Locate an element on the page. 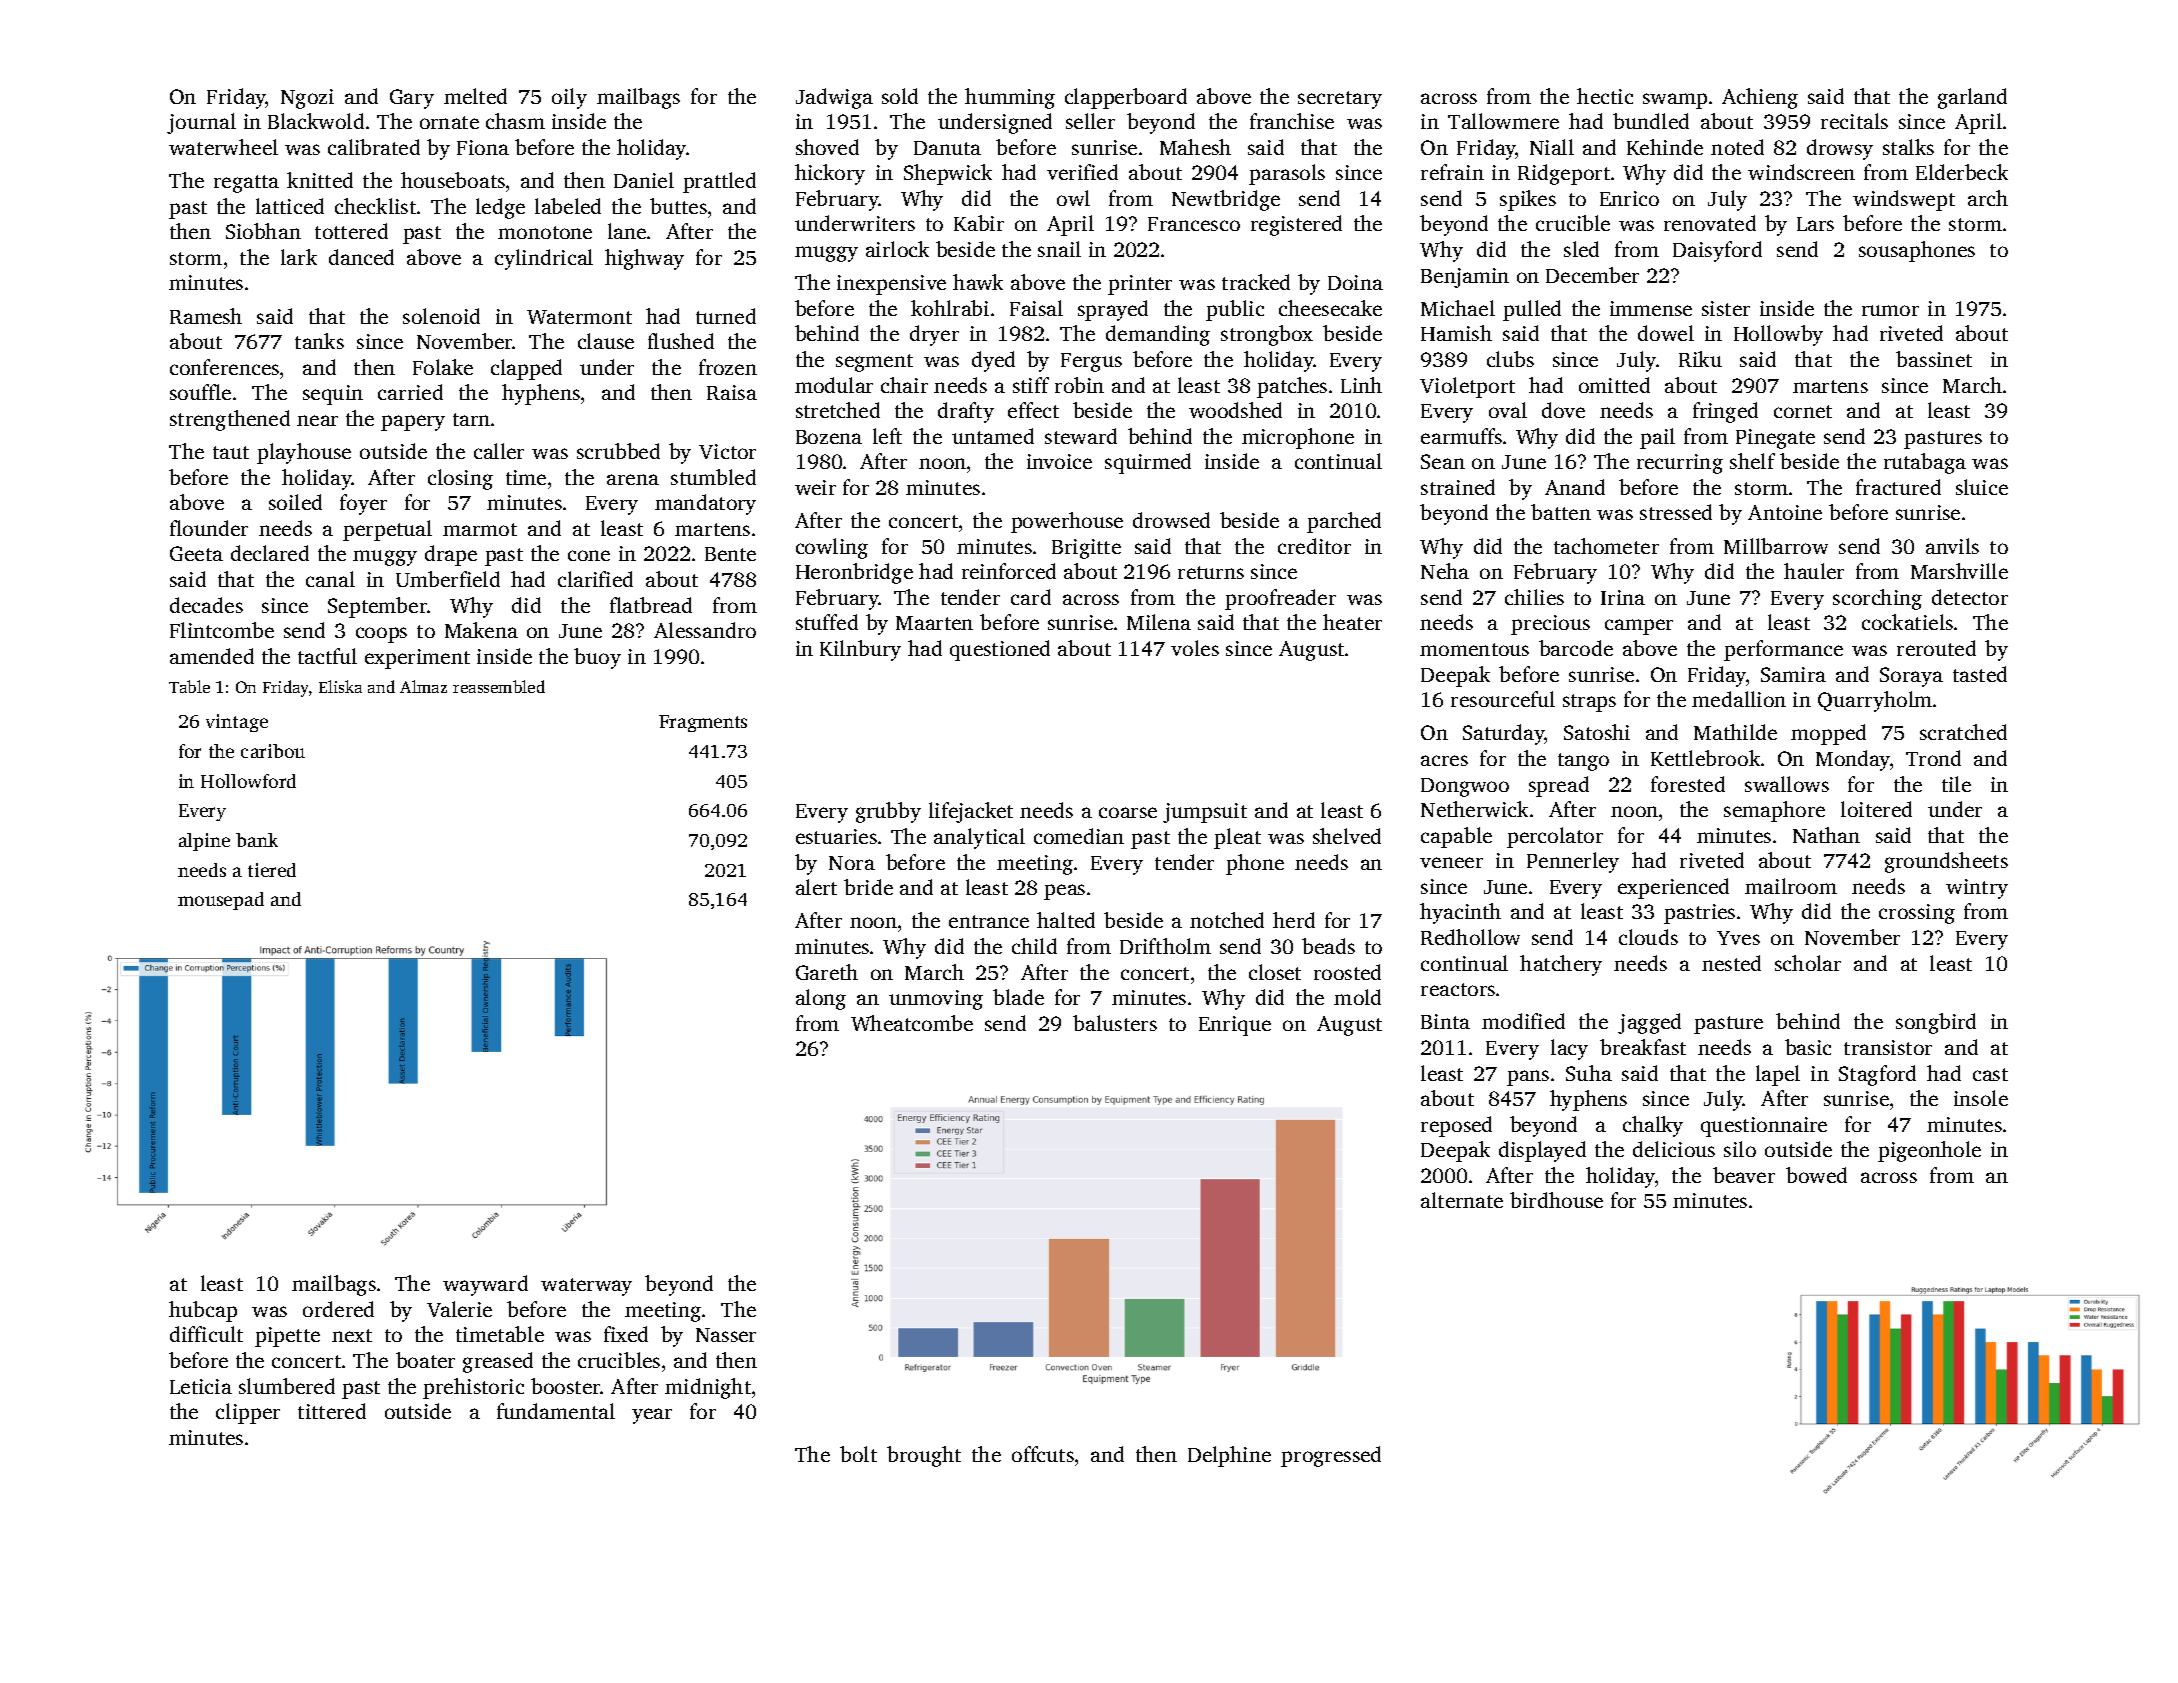  bank is located at coordinates (257, 840).
